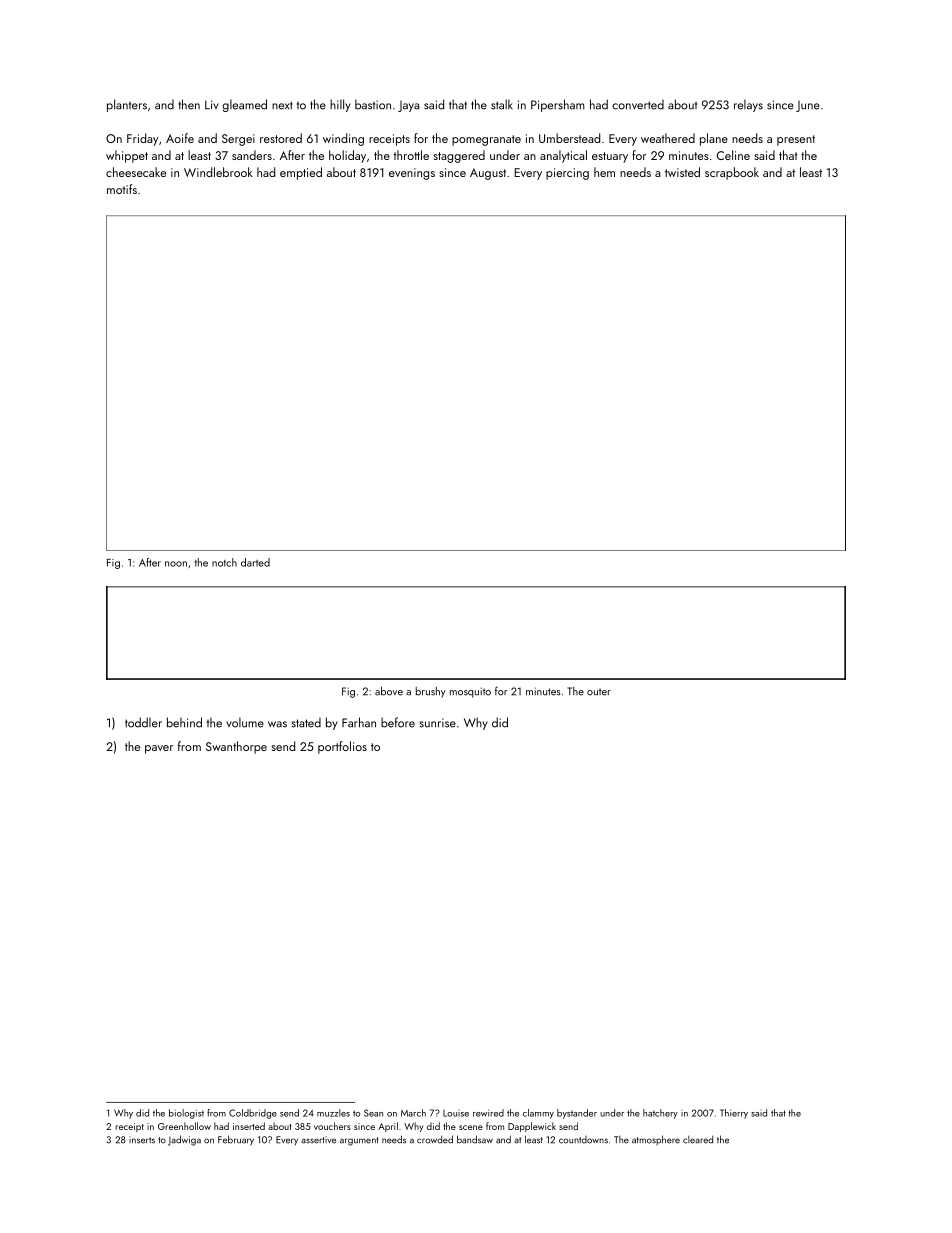  I want to click on outer, so click(599, 692).
